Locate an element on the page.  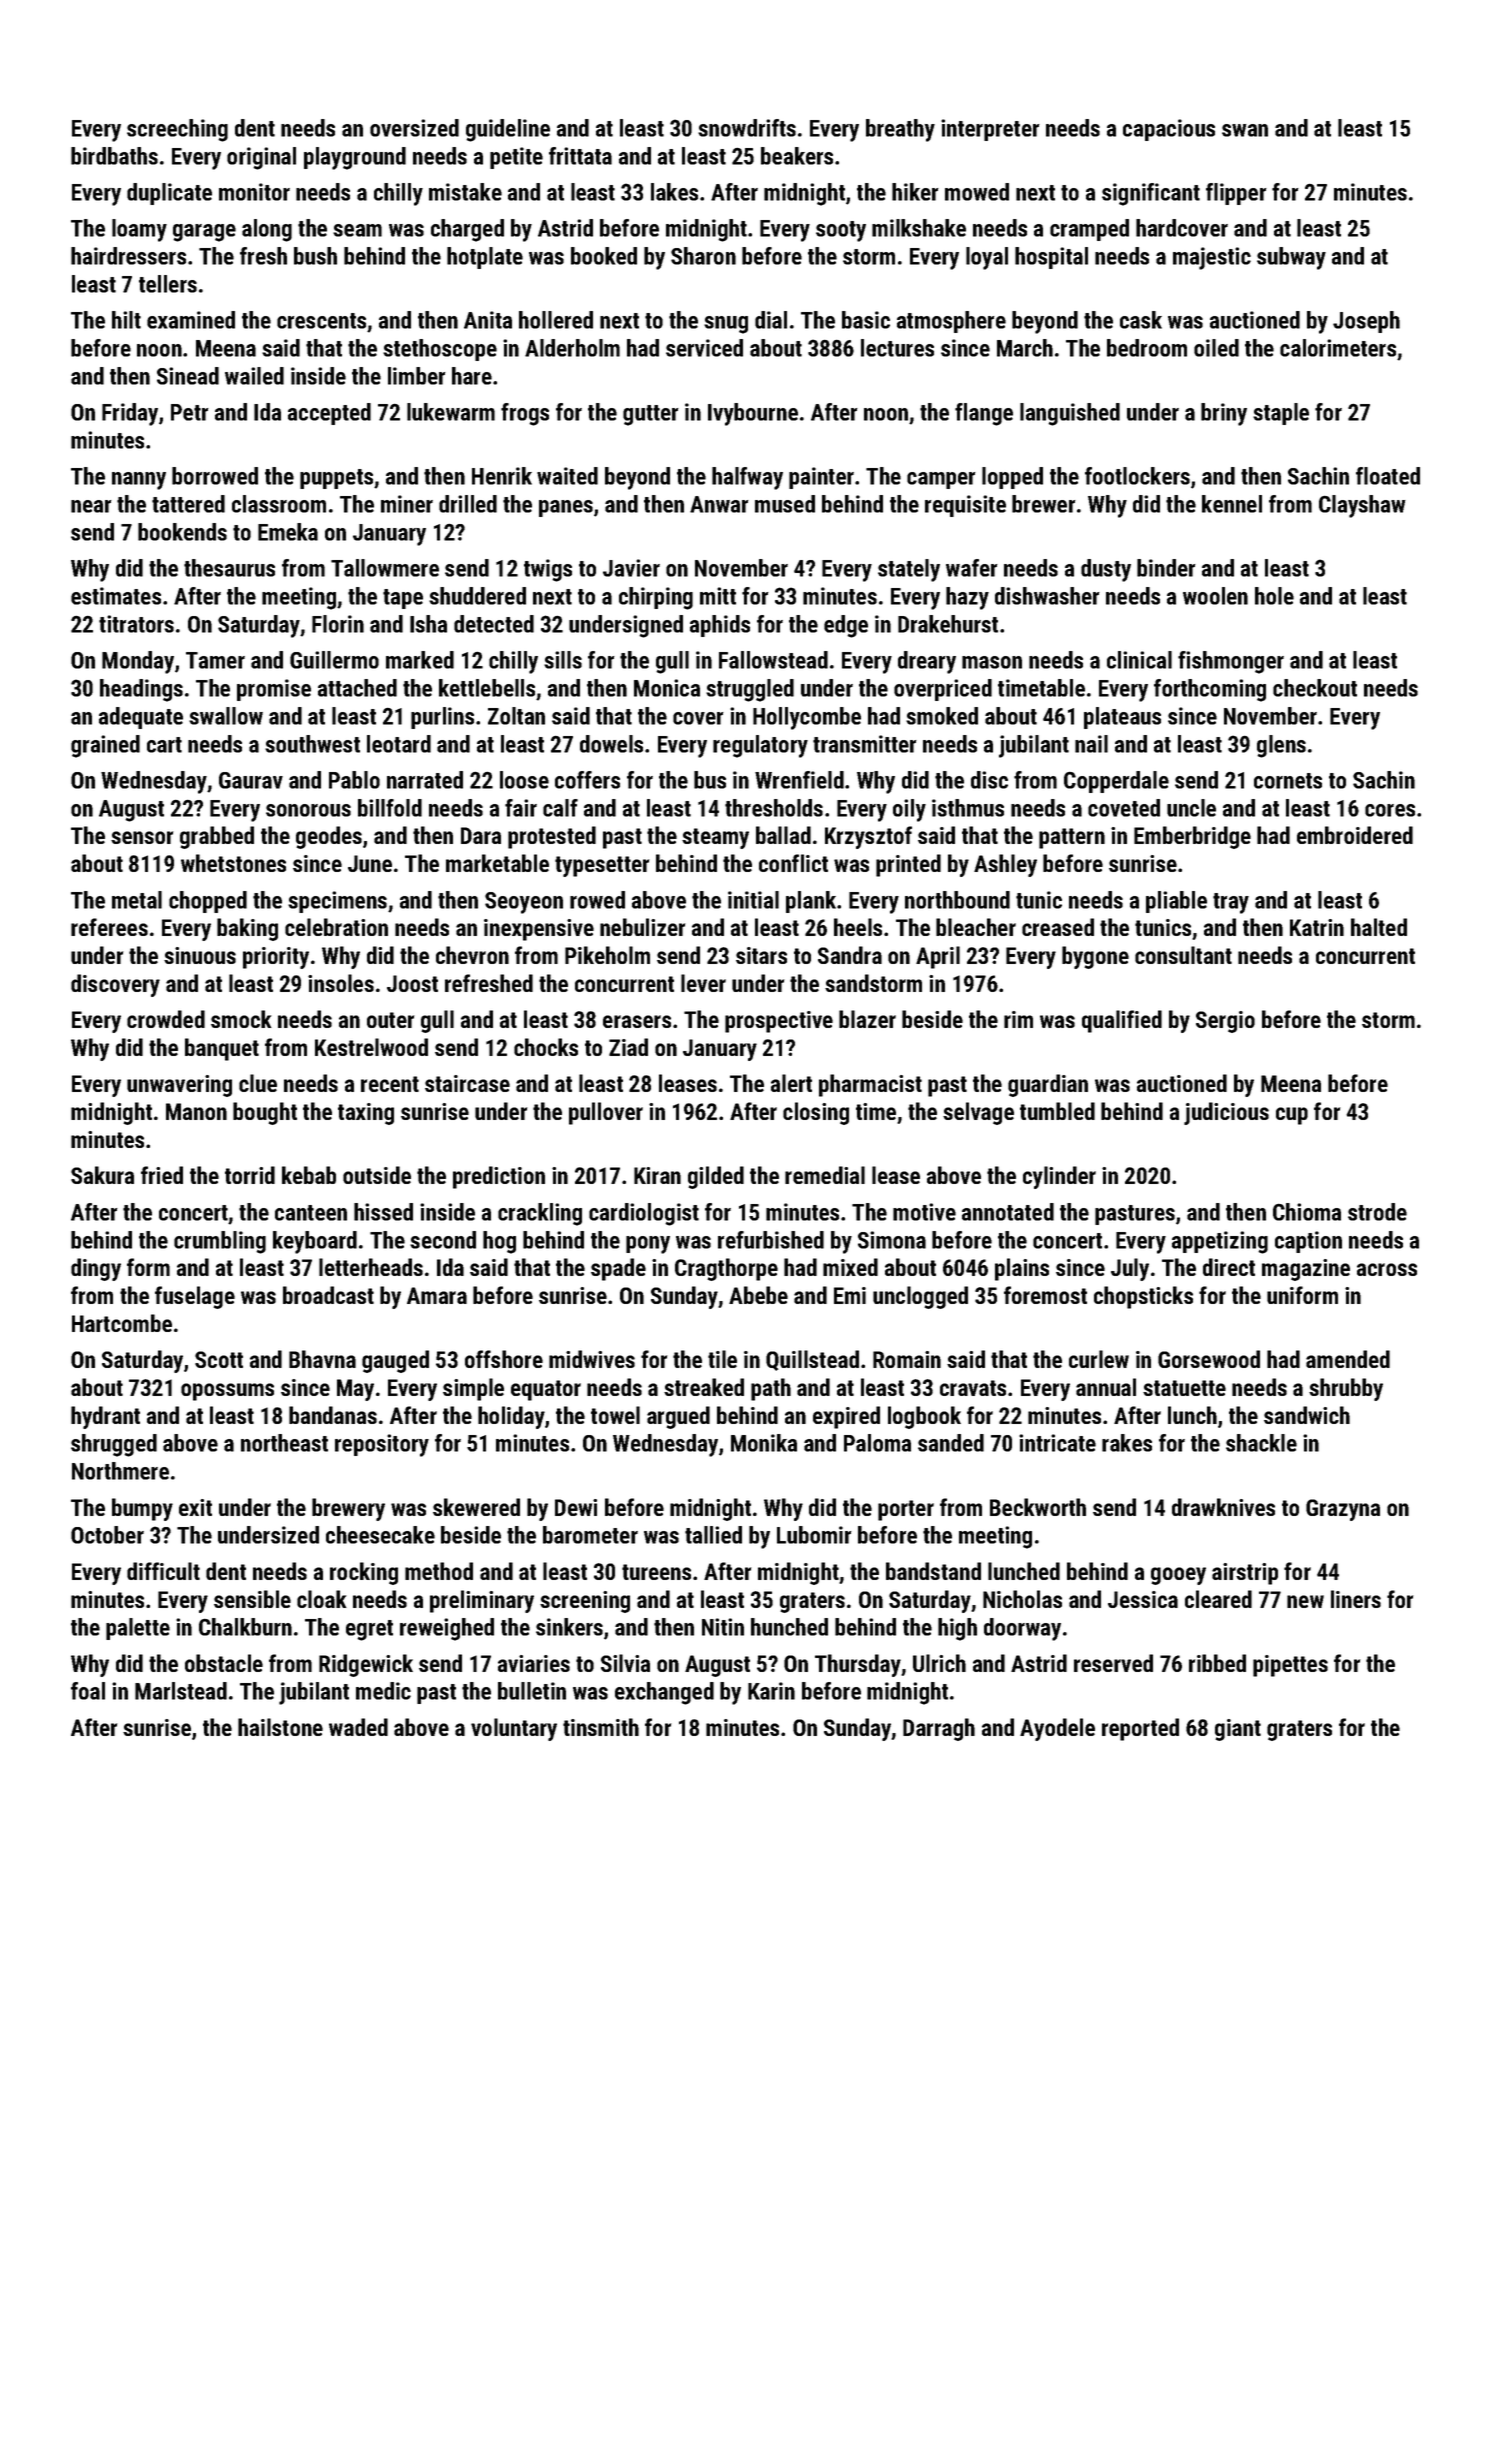
Silvia is located at coordinates (625, 1663).
